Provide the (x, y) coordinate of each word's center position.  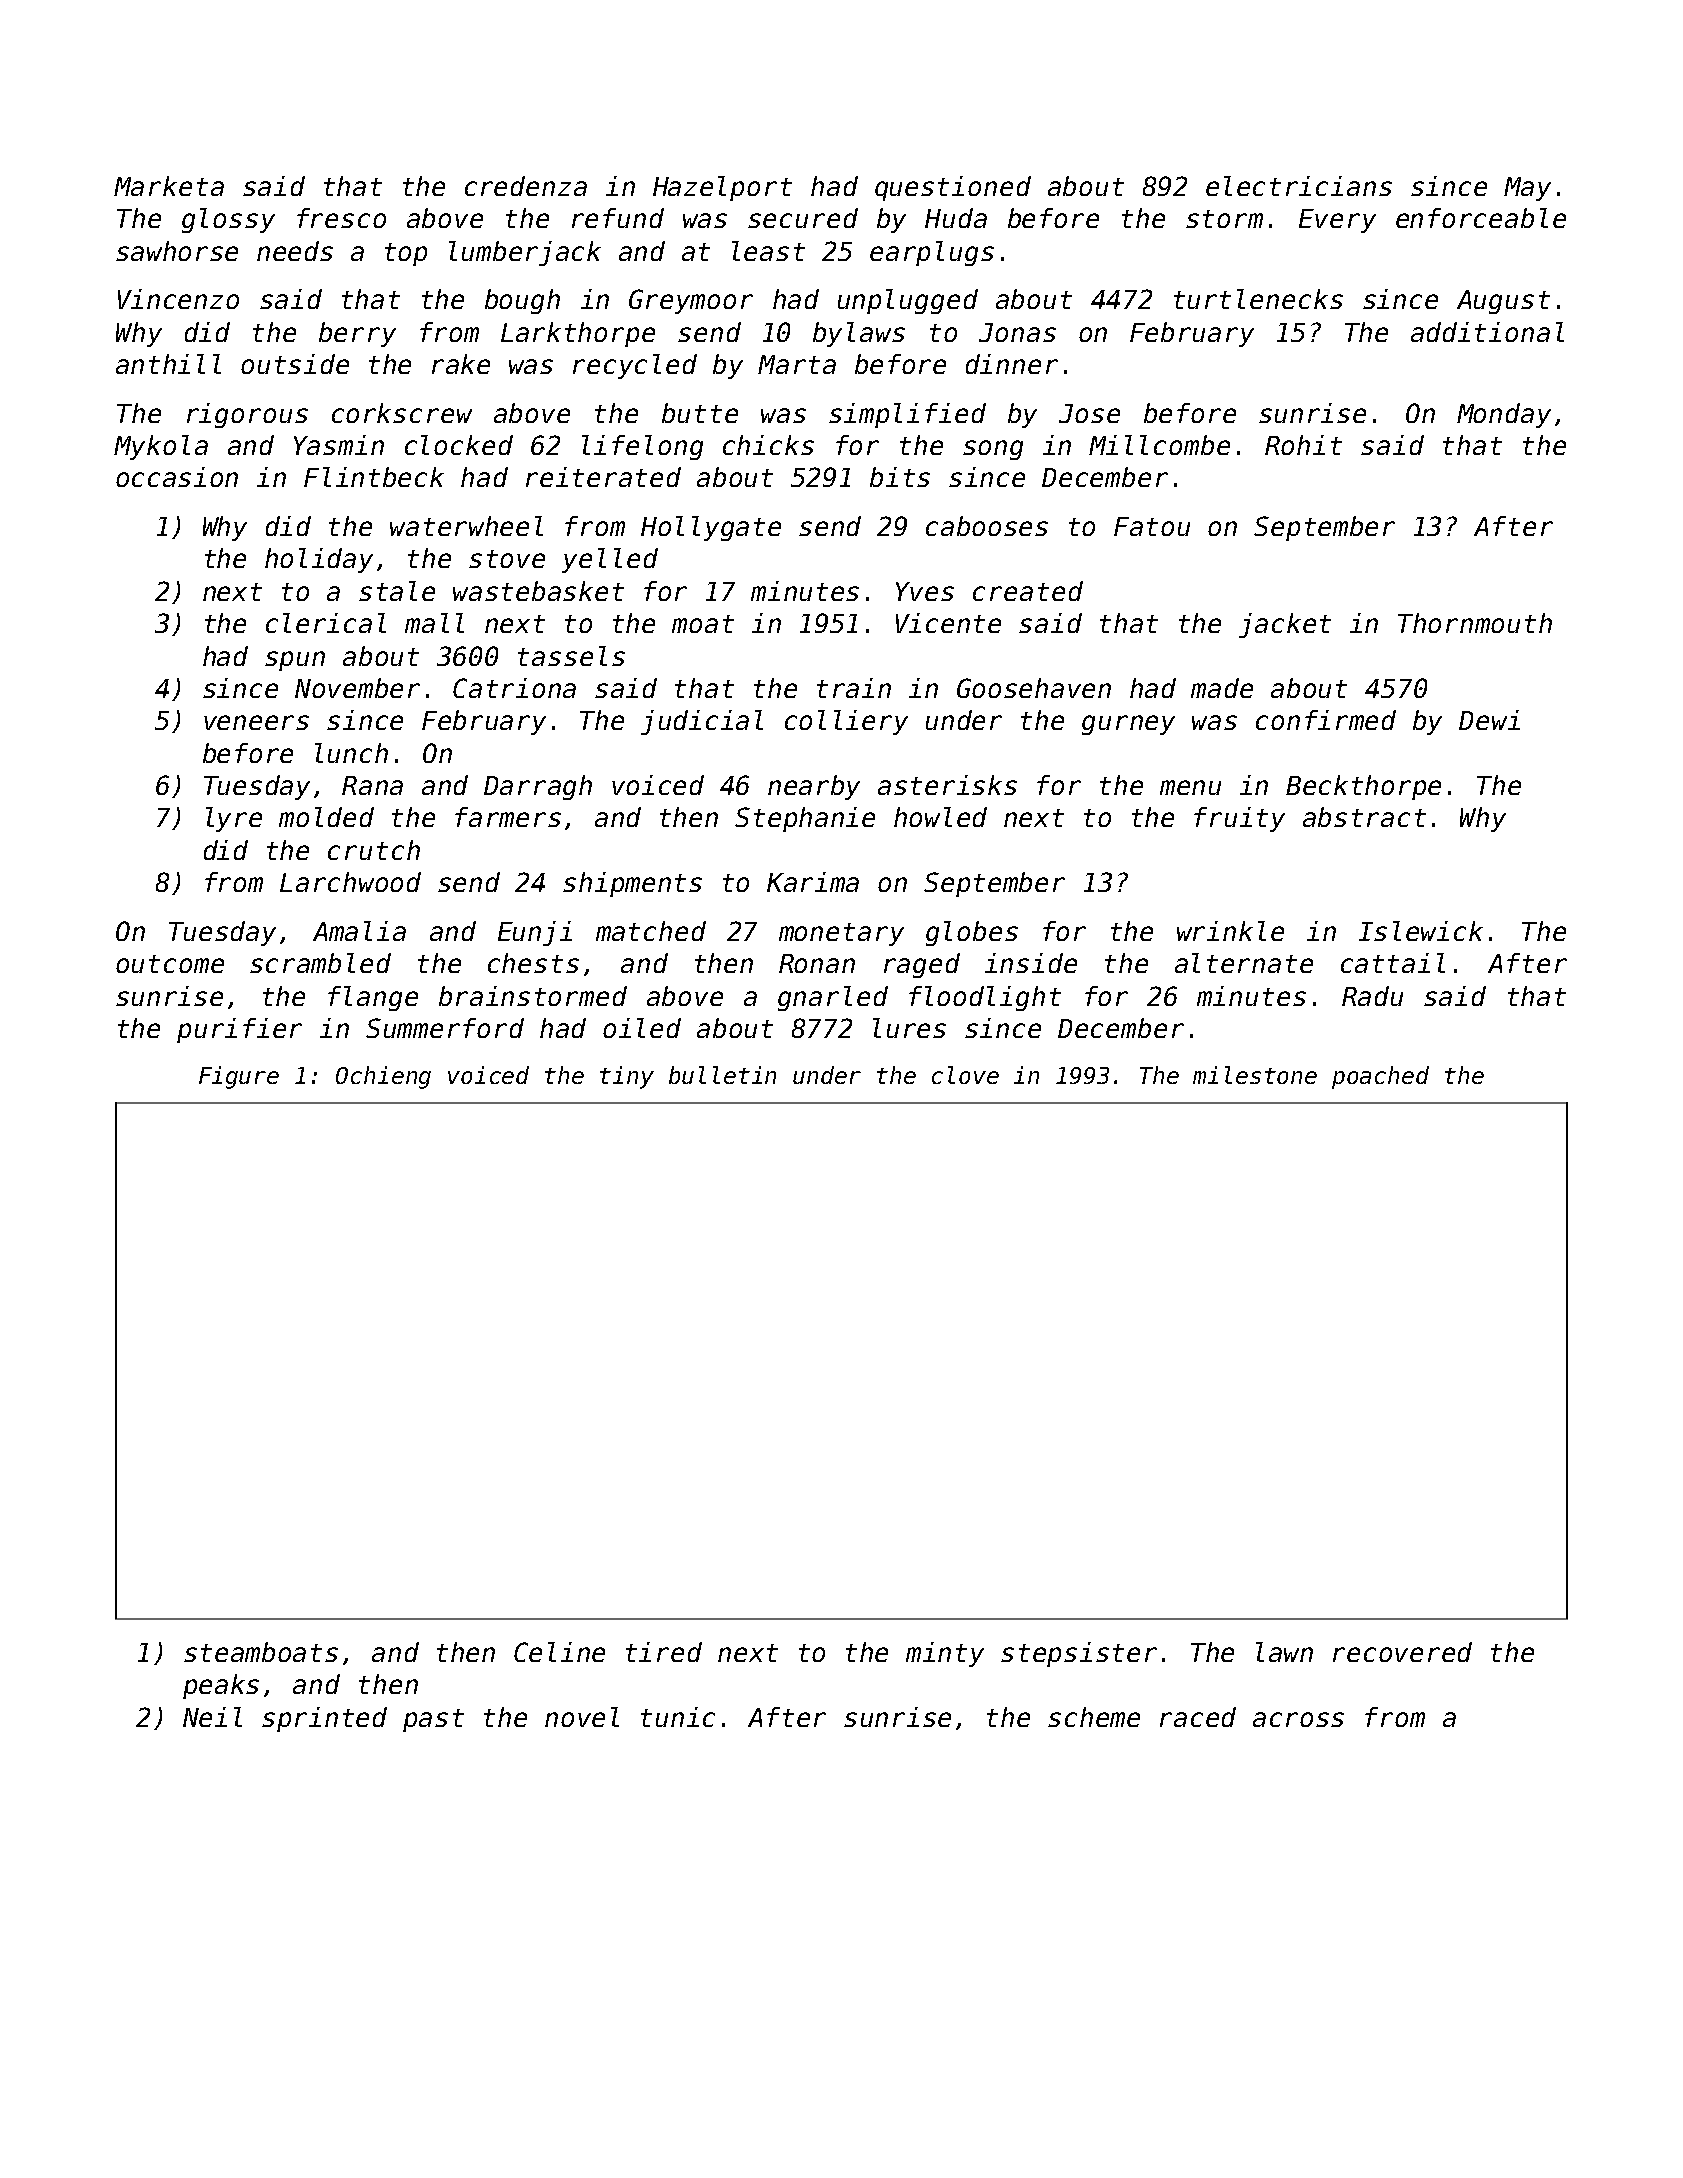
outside (295, 364)
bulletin (722, 1075)
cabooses (987, 526)
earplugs (932, 253)
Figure (239, 1077)
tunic (678, 1717)
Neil (212, 1717)
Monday (1504, 415)
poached (1380, 1077)
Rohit (1303, 445)
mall (434, 623)
